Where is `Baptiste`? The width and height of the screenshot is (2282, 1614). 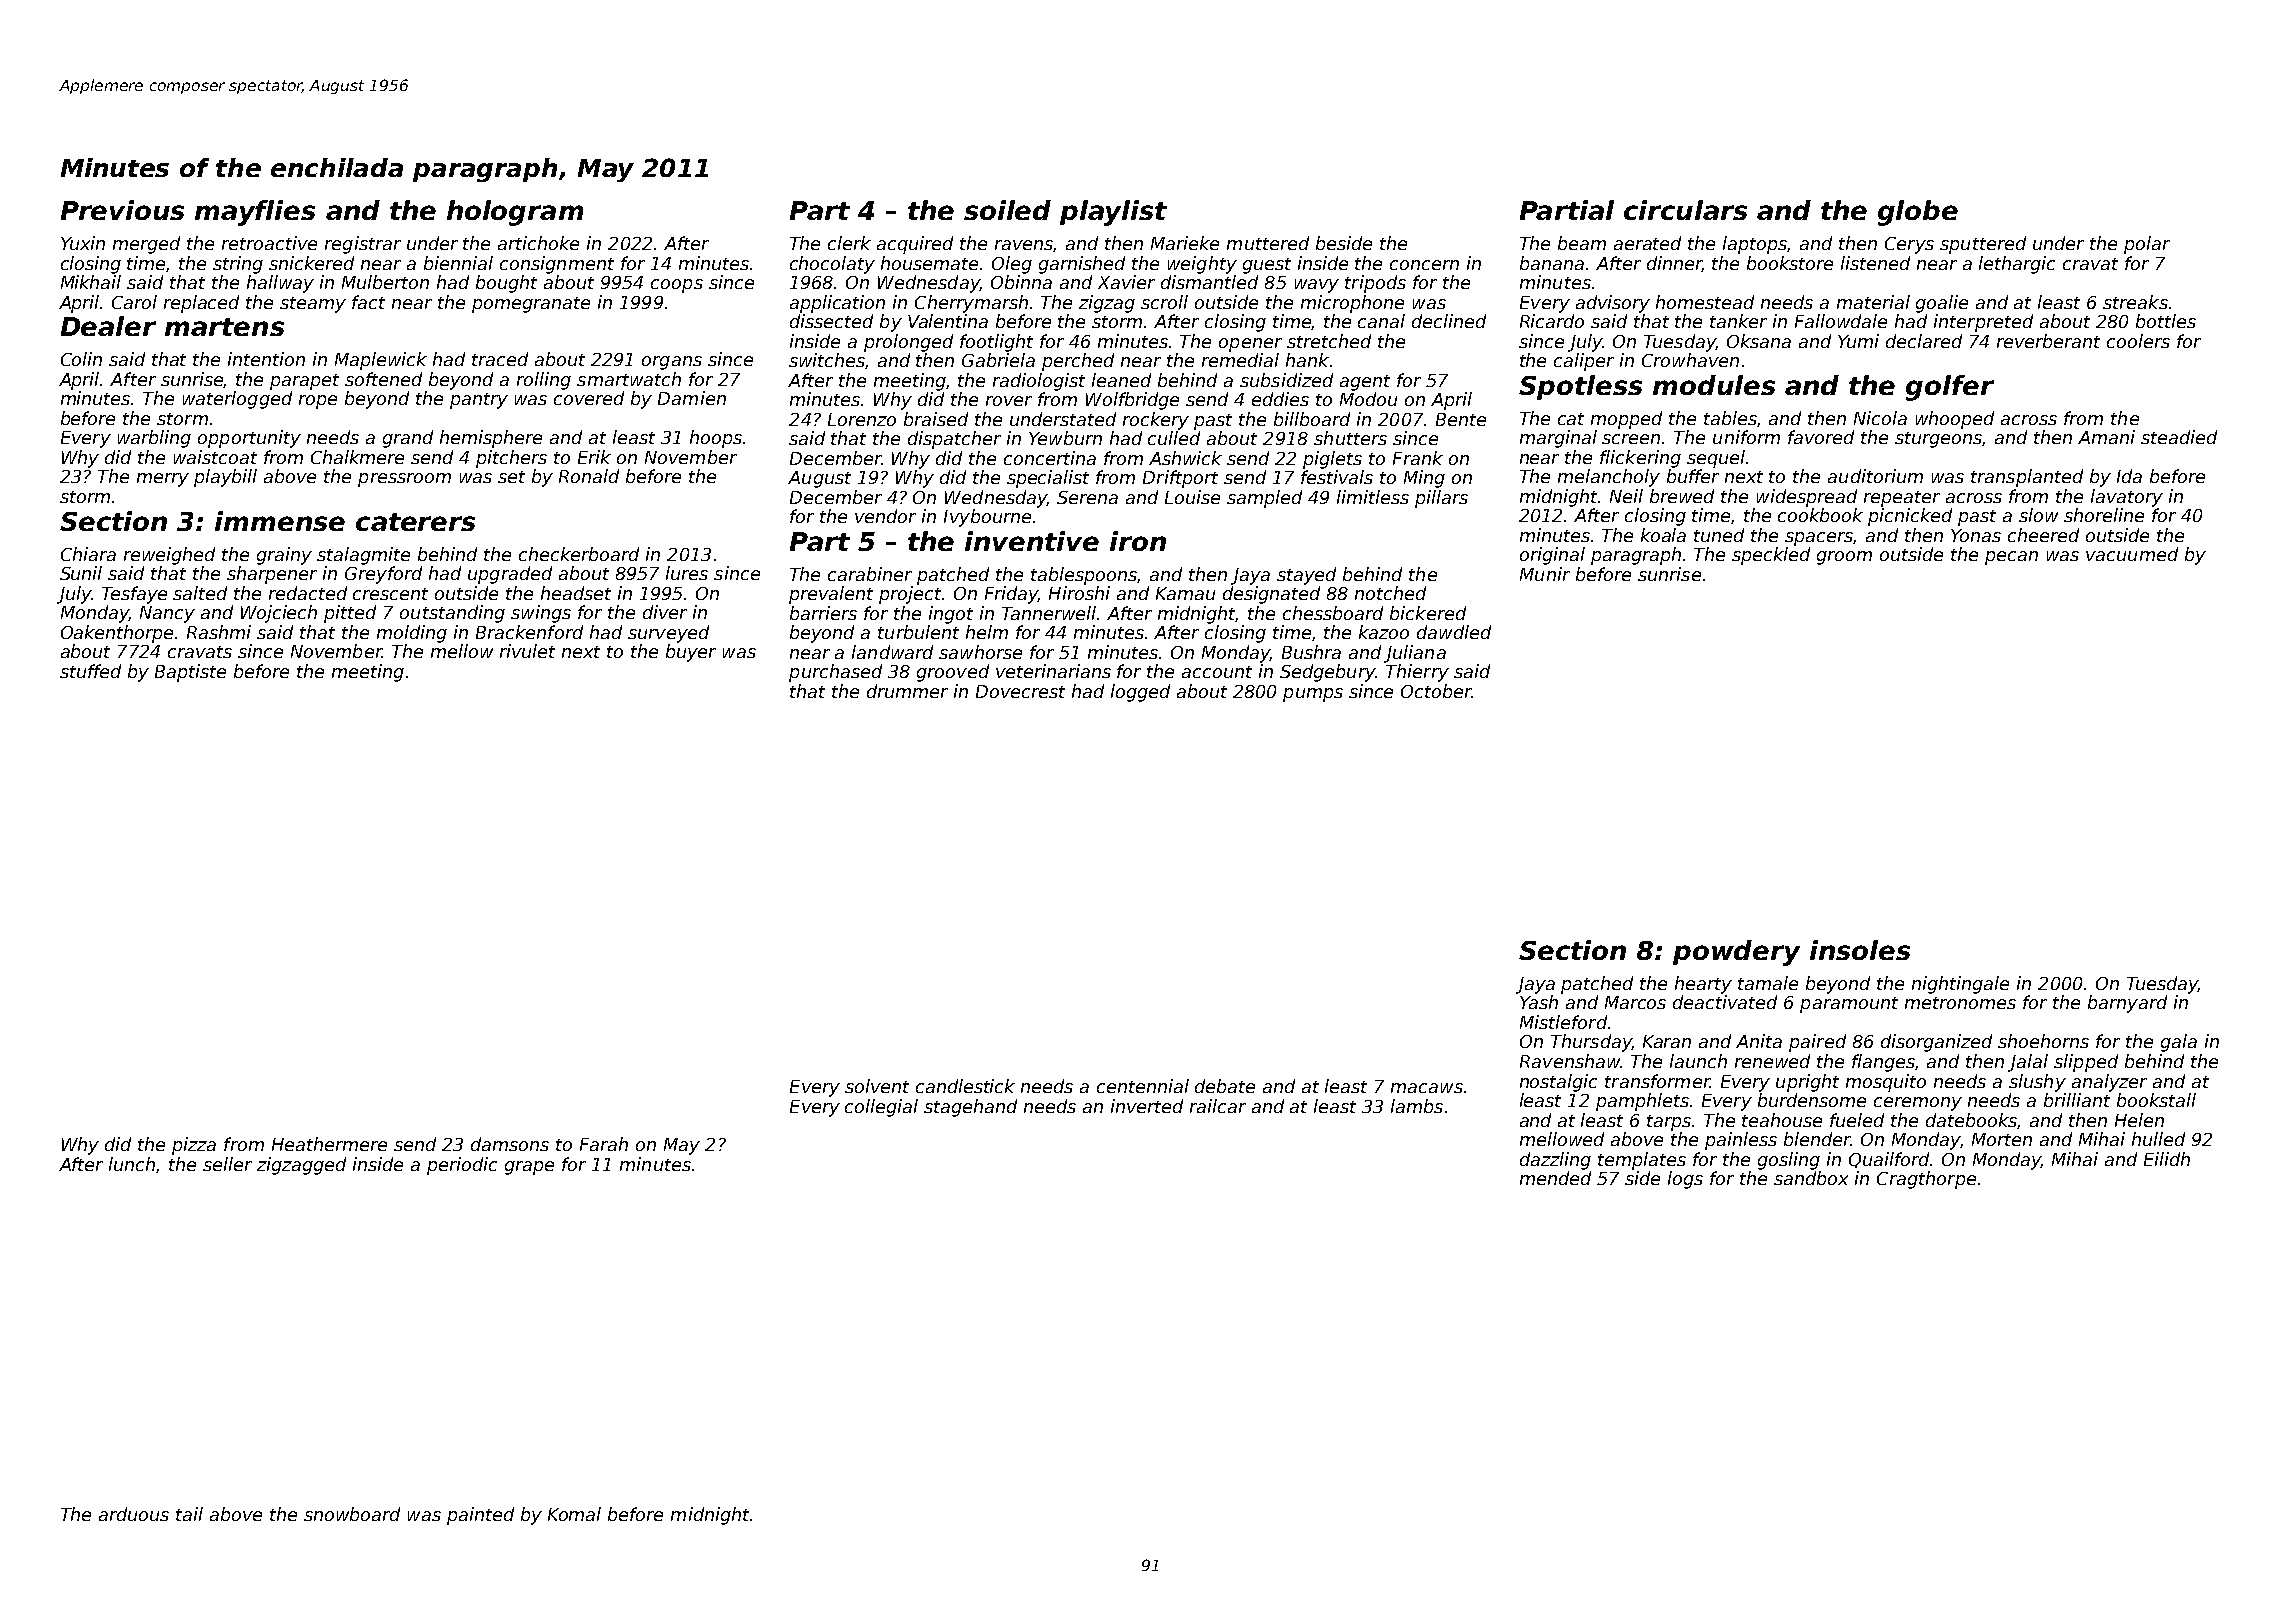
Baptiste is located at coordinates (190, 673).
